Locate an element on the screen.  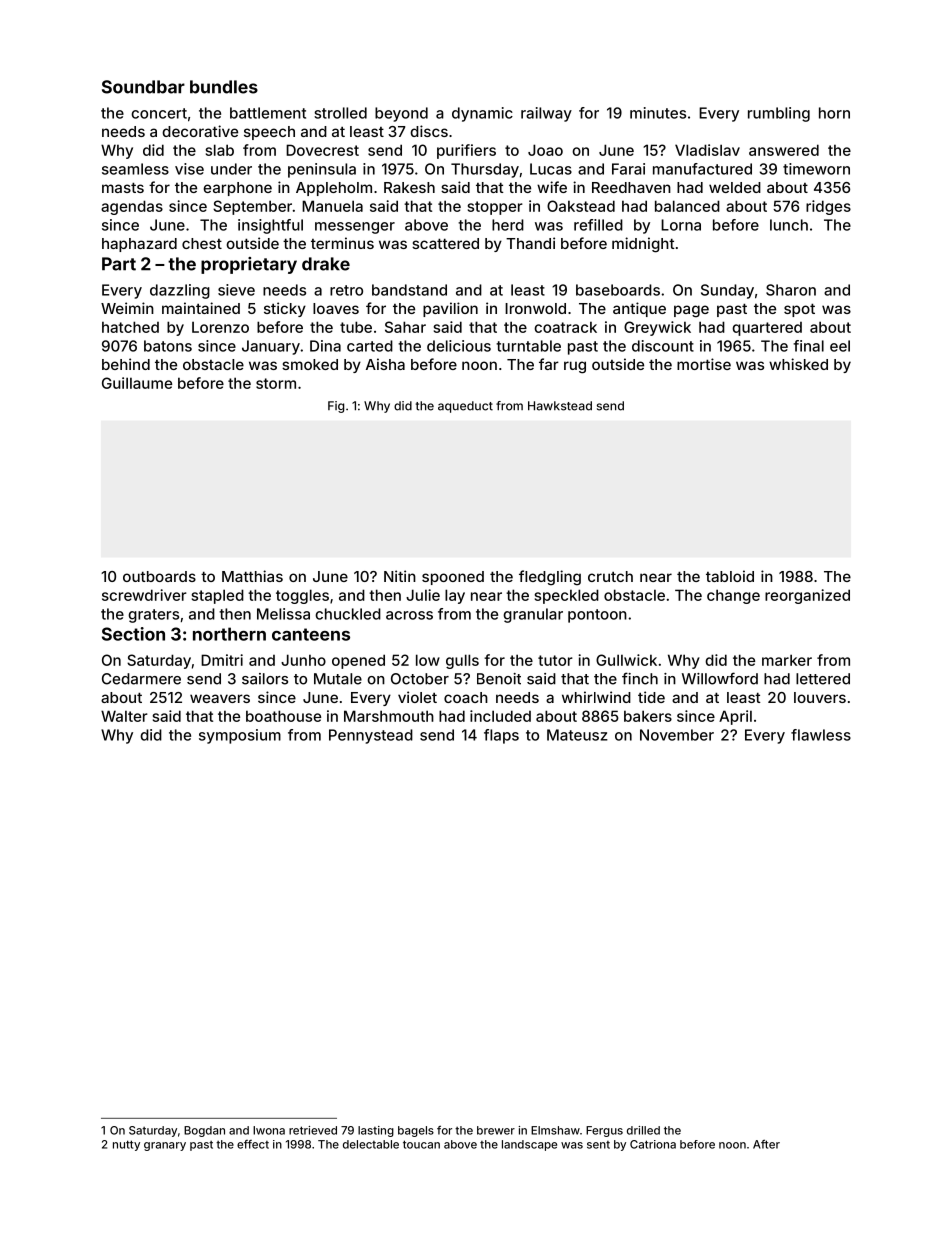
toucan is located at coordinates (421, 1144).
